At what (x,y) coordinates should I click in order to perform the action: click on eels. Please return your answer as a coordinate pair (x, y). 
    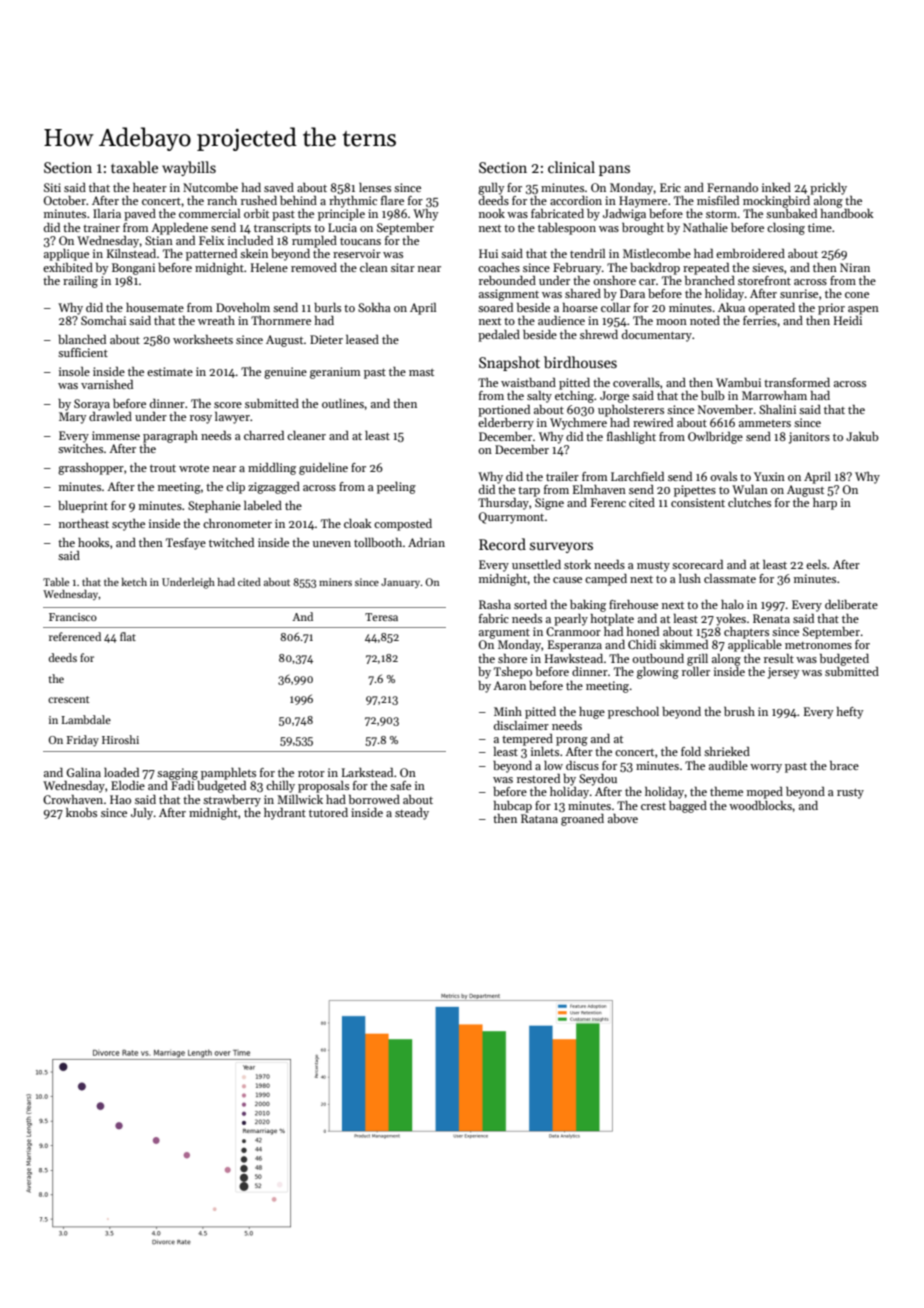
    Looking at the image, I should click on (816, 564).
